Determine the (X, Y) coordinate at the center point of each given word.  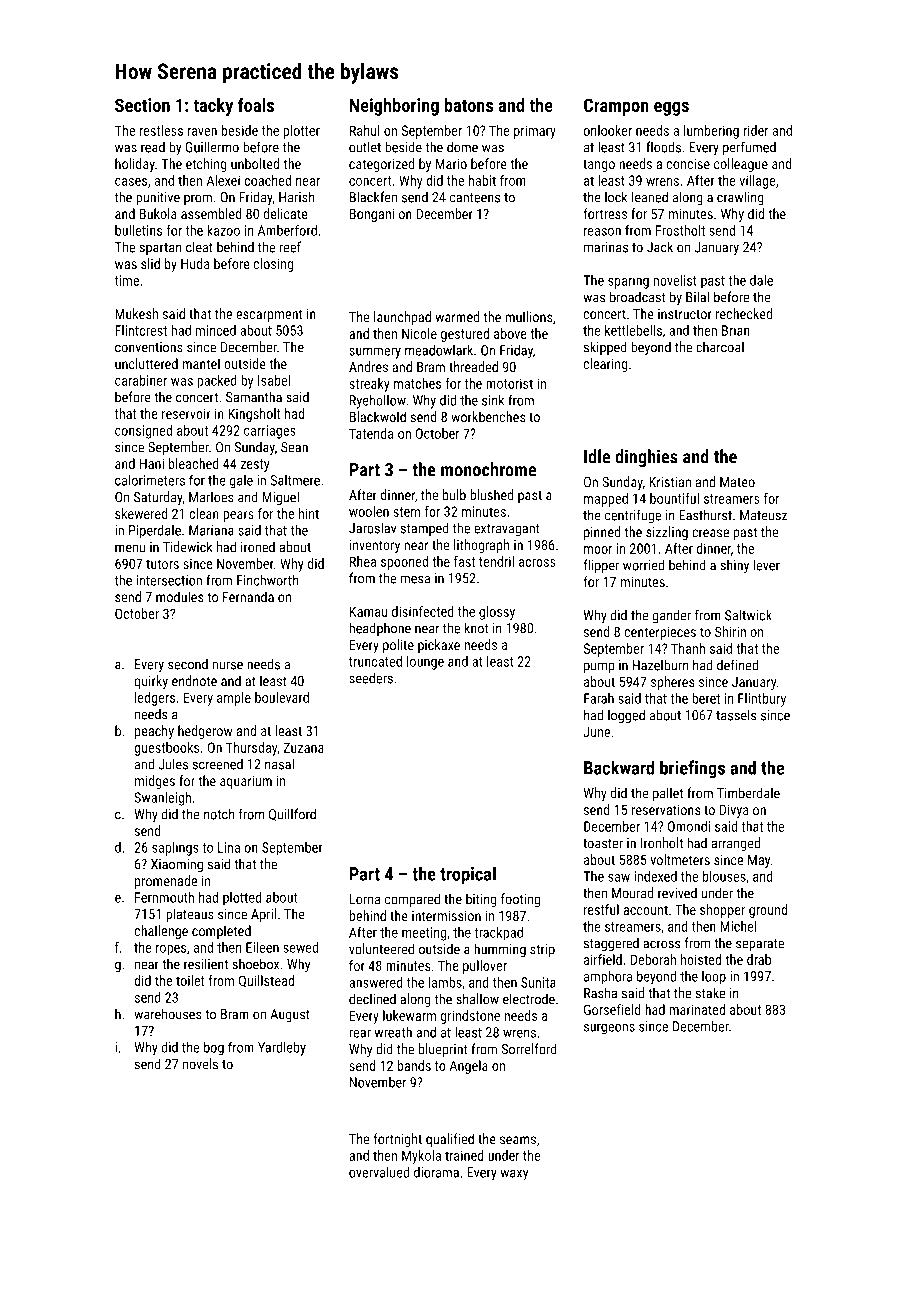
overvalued (379, 1172)
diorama (436, 1172)
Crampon (616, 107)
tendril (496, 561)
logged (626, 716)
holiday (135, 165)
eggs (671, 109)
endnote (194, 681)
